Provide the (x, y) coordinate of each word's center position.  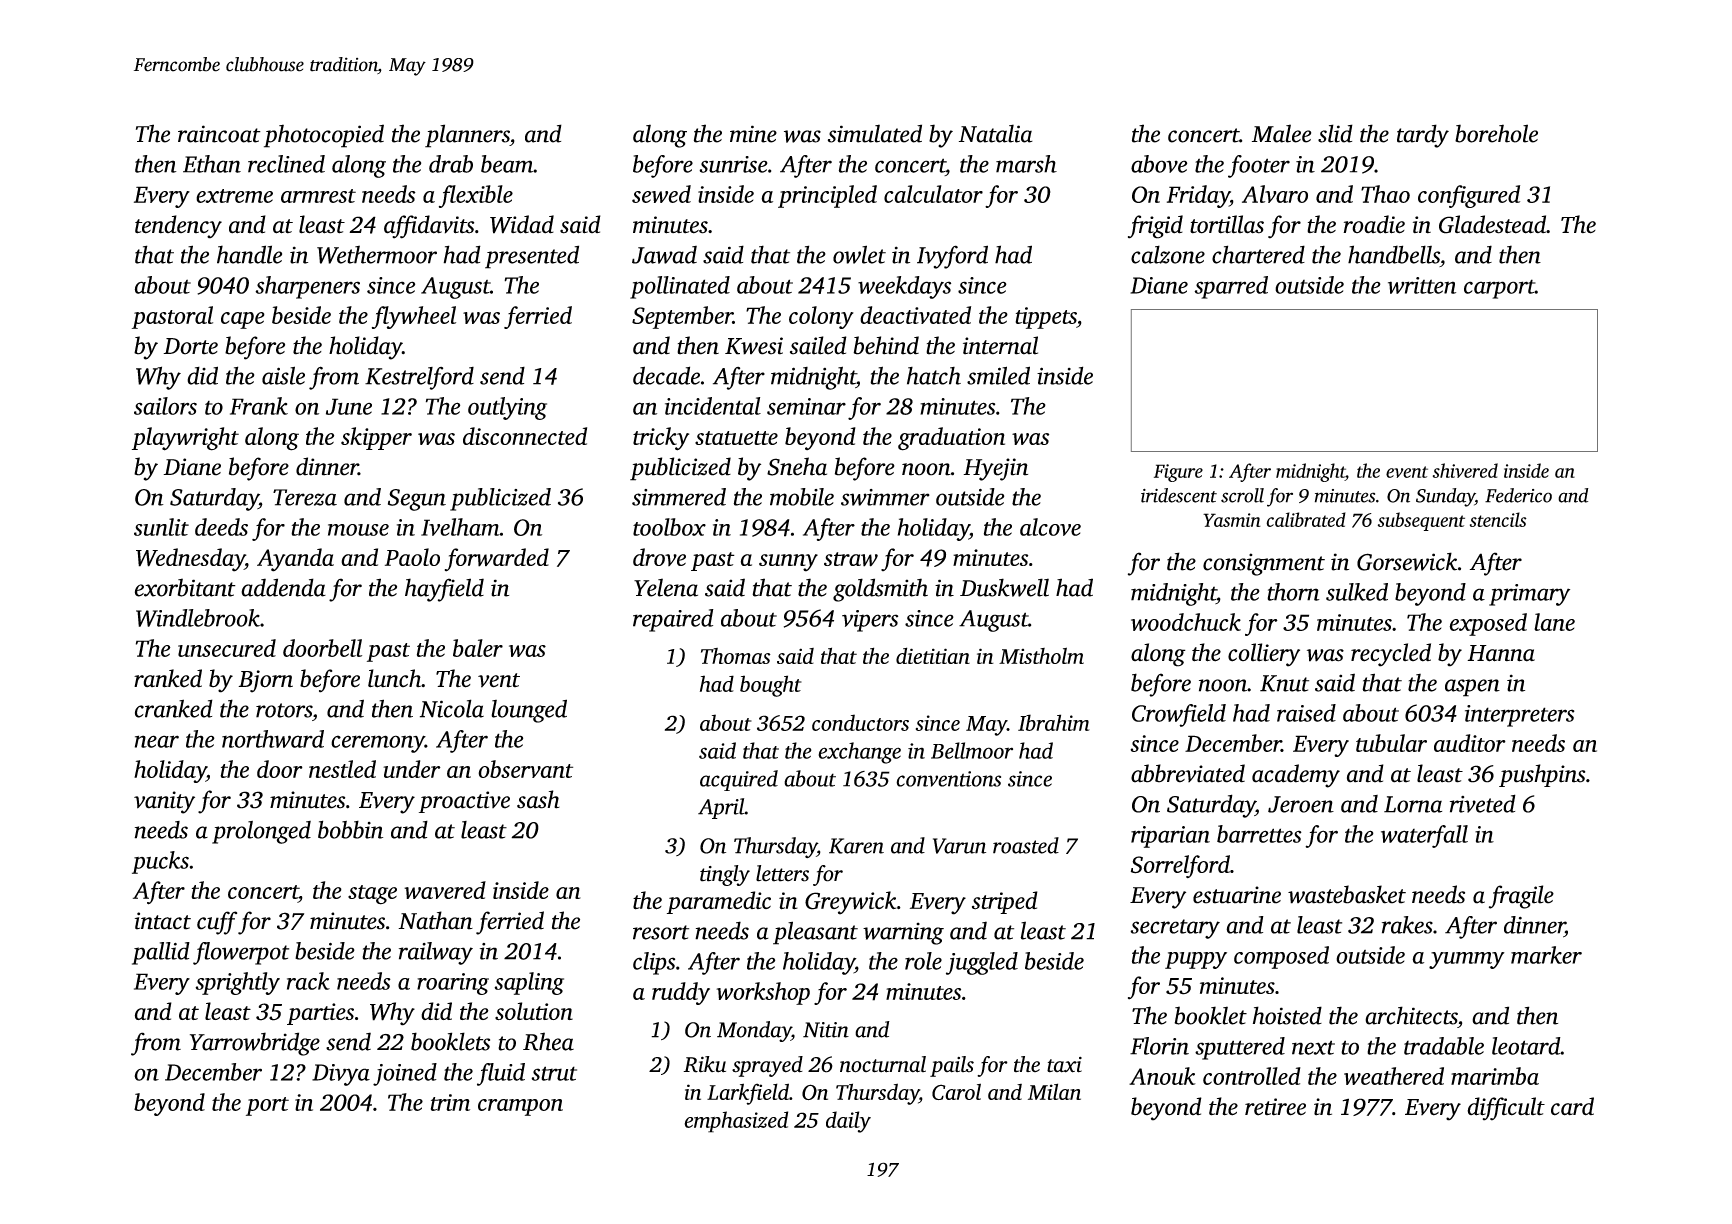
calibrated (1306, 519)
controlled (1252, 1076)
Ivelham (460, 527)
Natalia (996, 133)
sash (538, 799)
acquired (739, 780)
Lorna (1413, 804)
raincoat (219, 134)
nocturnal (883, 1064)
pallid (161, 953)
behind (886, 345)
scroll (1242, 495)
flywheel (414, 317)
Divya (341, 1075)
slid (1335, 133)
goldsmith (880, 590)
